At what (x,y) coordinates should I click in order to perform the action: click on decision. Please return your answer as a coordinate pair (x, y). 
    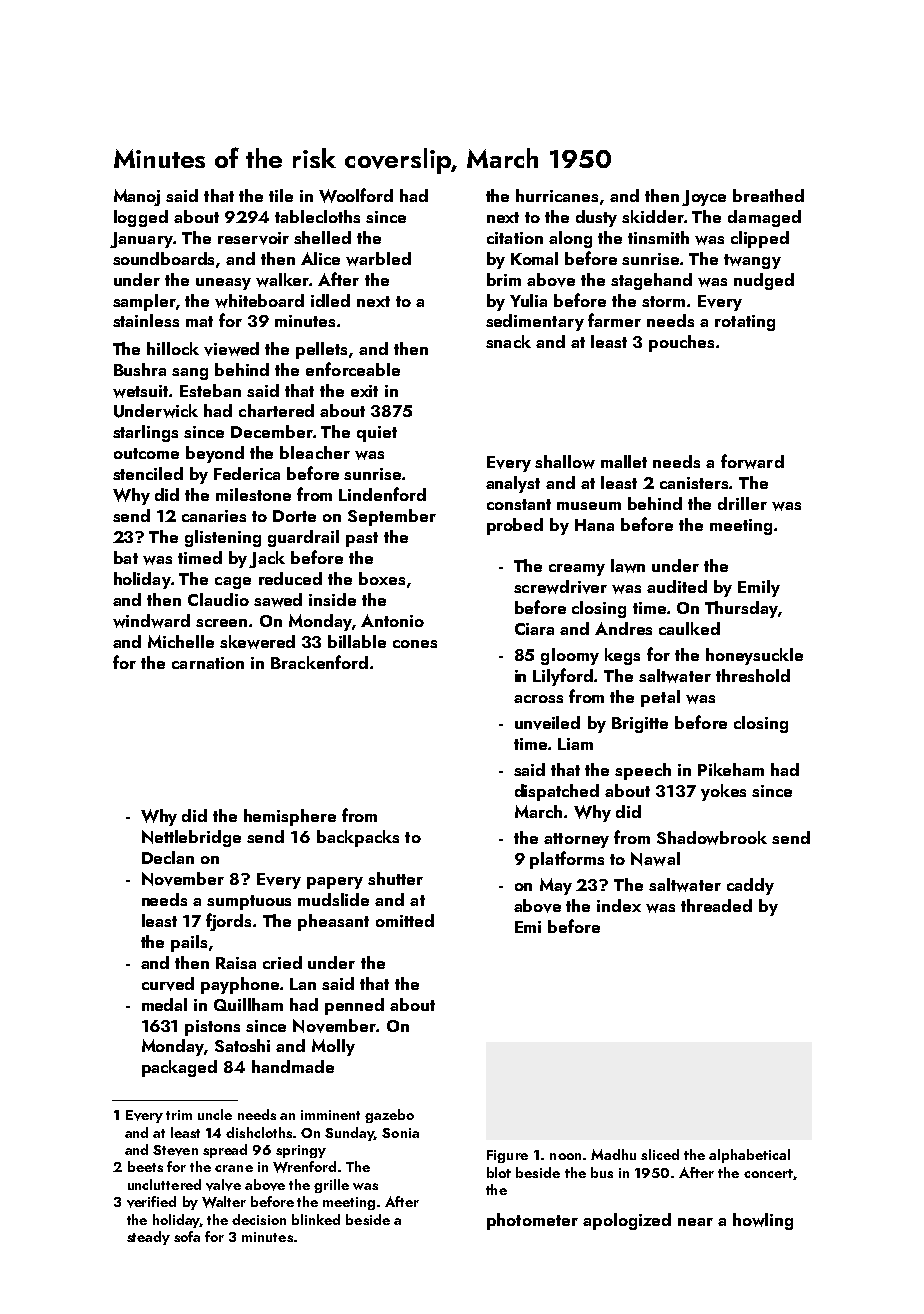
    Looking at the image, I should click on (259, 1219).
